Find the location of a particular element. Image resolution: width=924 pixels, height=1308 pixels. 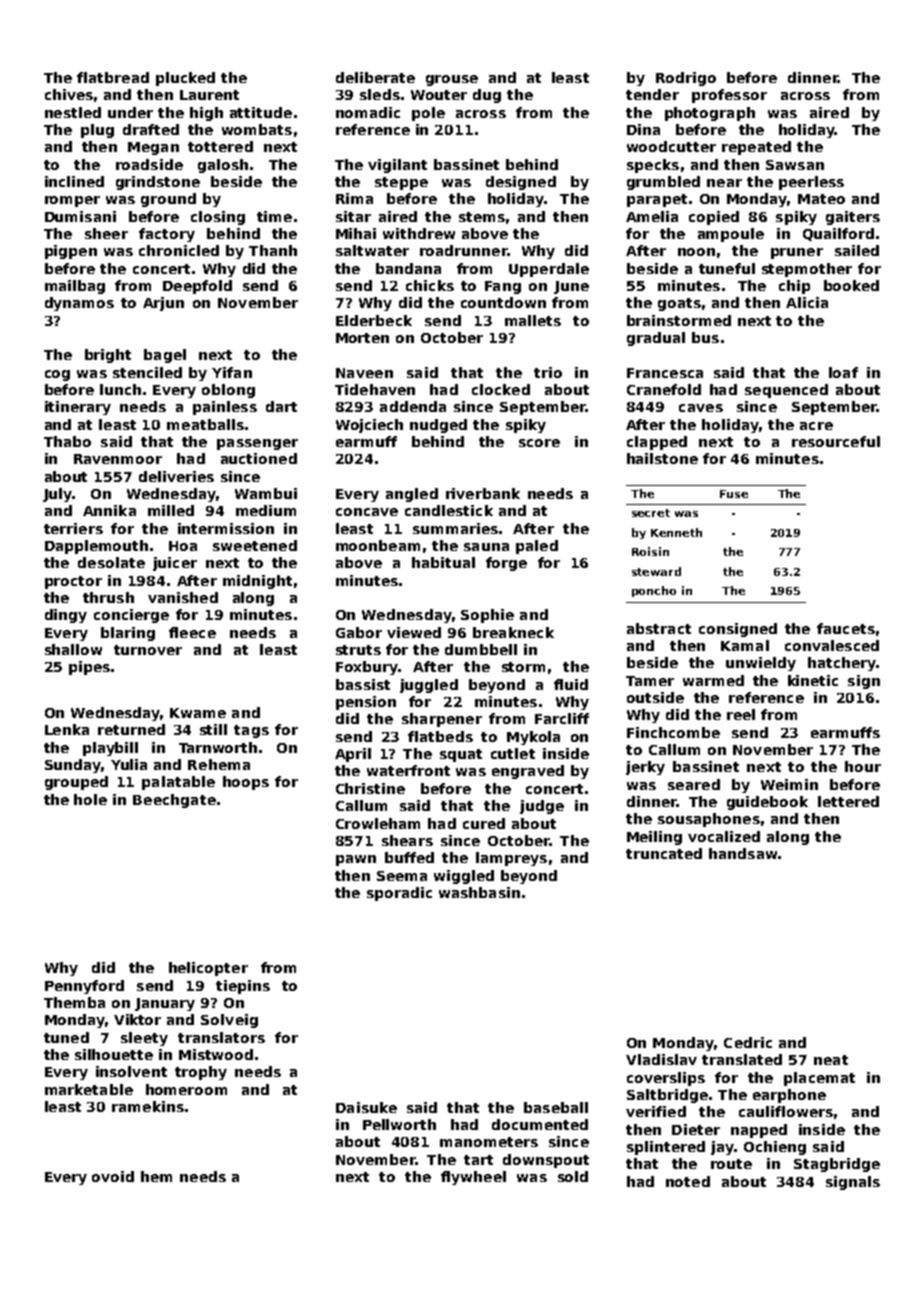

marketable is located at coordinates (89, 1089).
